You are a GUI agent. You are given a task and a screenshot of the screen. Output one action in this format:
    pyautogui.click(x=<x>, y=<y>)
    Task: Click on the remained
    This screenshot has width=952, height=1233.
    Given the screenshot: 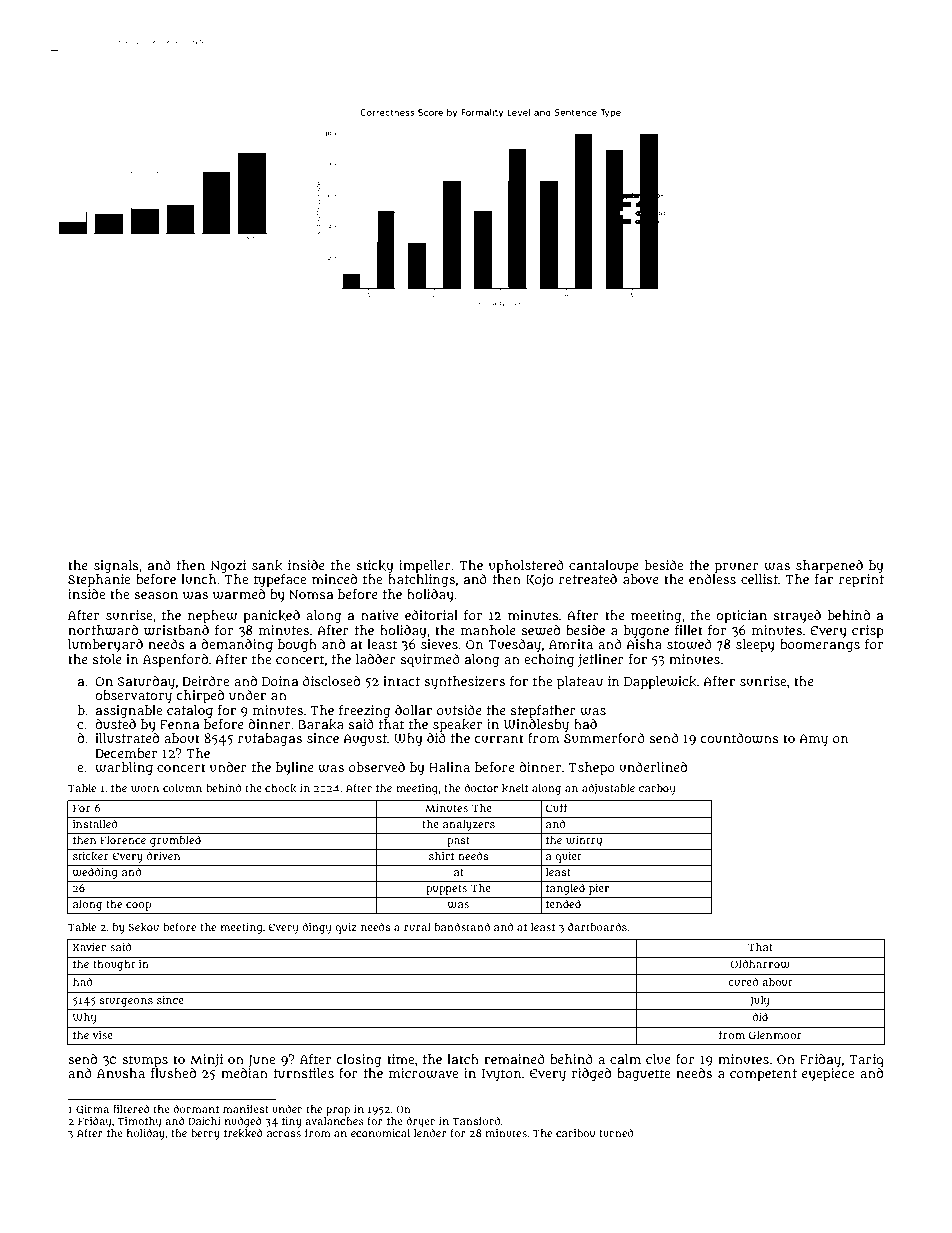 What is the action you would take?
    pyautogui.click(x=514, y=1059)
